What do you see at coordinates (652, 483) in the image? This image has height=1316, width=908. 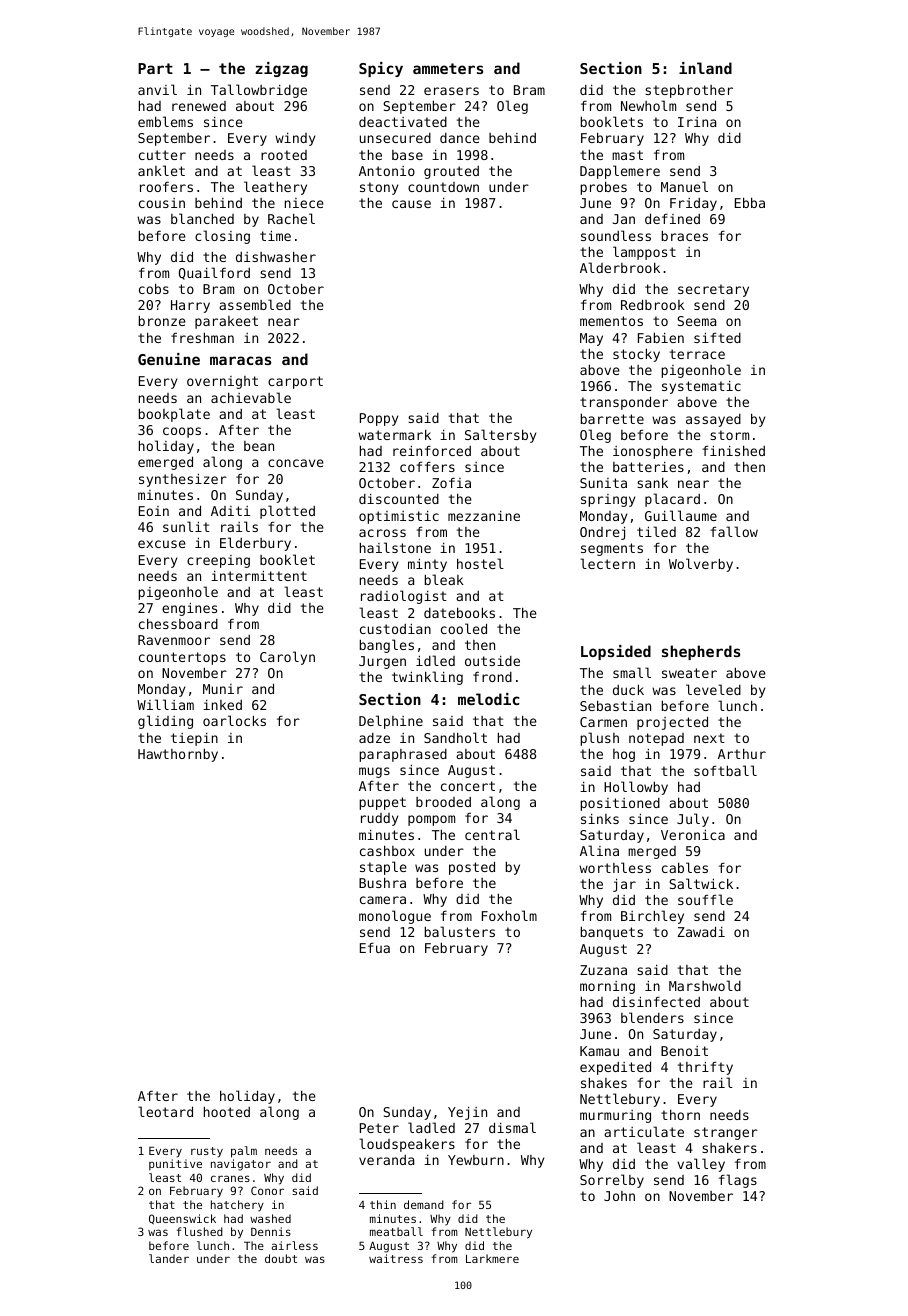 I see `sank` at bounding box center [652, 483].
